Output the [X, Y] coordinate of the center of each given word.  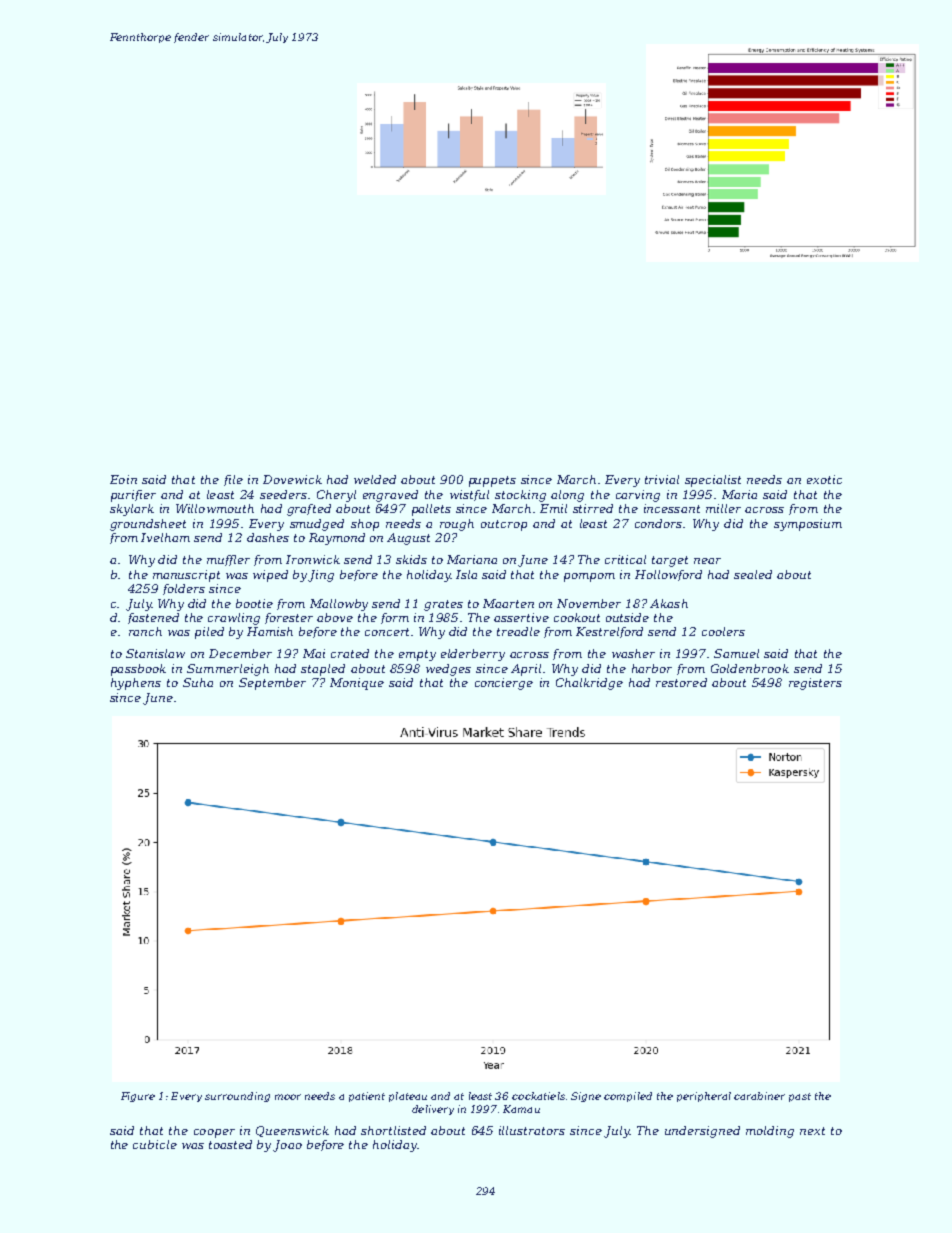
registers [815, 684]
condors [658, 523]
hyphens [136, 684]
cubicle [155, 1144]
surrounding [237, 1097]
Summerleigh [228, 670]
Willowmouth [215, 508]
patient [367, 1097]
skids [411, 559]
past [800, 1097]
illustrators [532, 1130]
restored [681, 682]
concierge [504, 684]
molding [770, 1132]
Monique [357, 684]
